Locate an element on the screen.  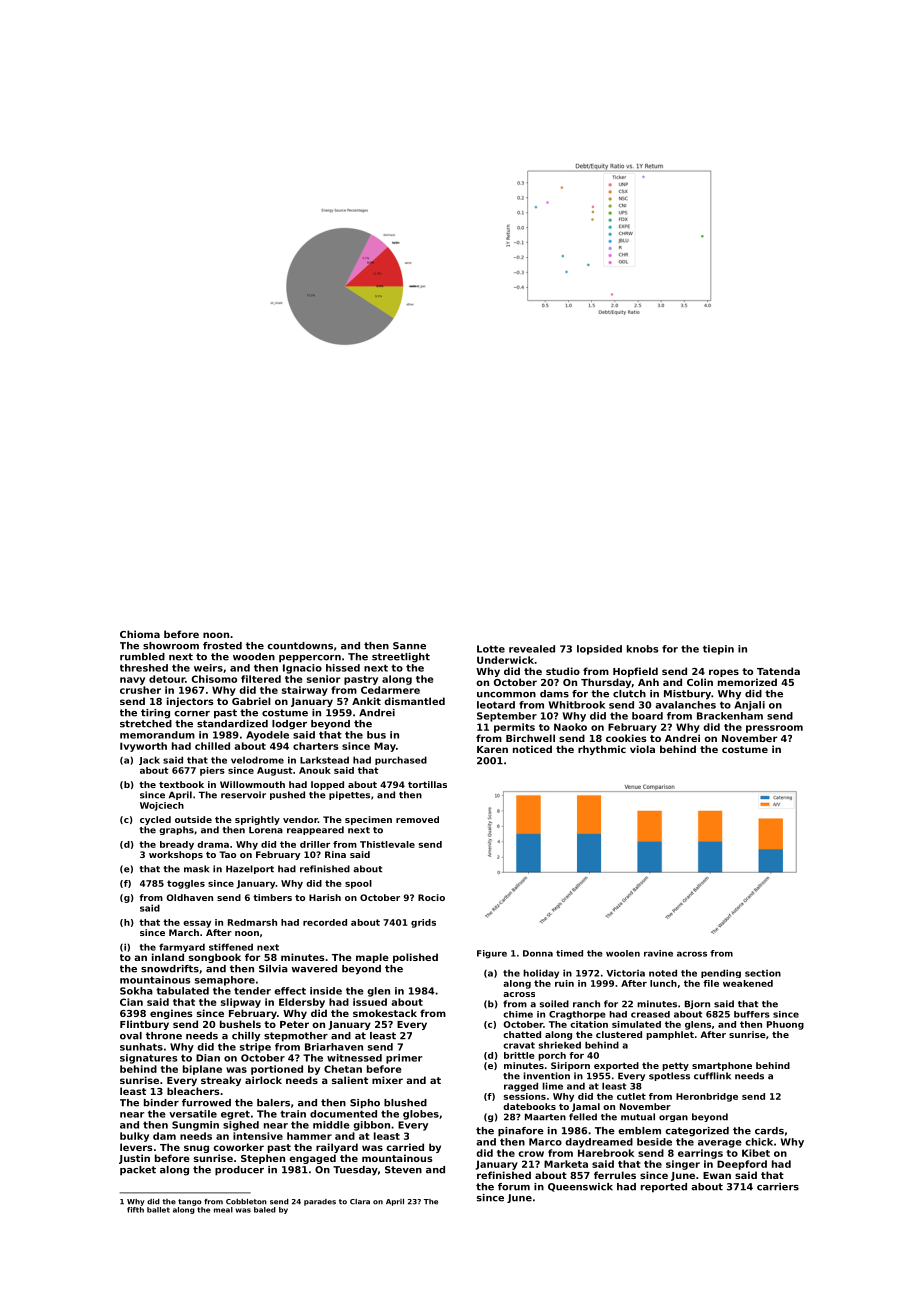
Cobbleton is located at coordinates (246, 1202).
